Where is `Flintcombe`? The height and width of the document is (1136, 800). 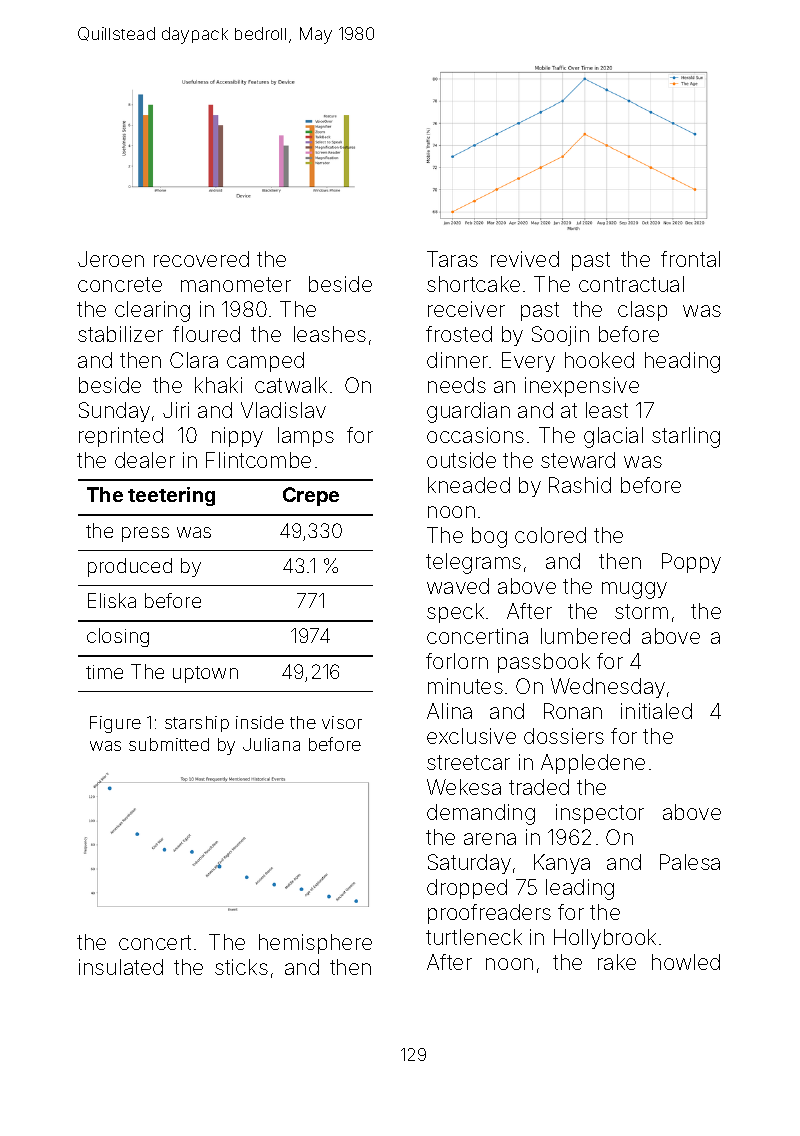 Flintcombe is located at coordinates (258, 460).
